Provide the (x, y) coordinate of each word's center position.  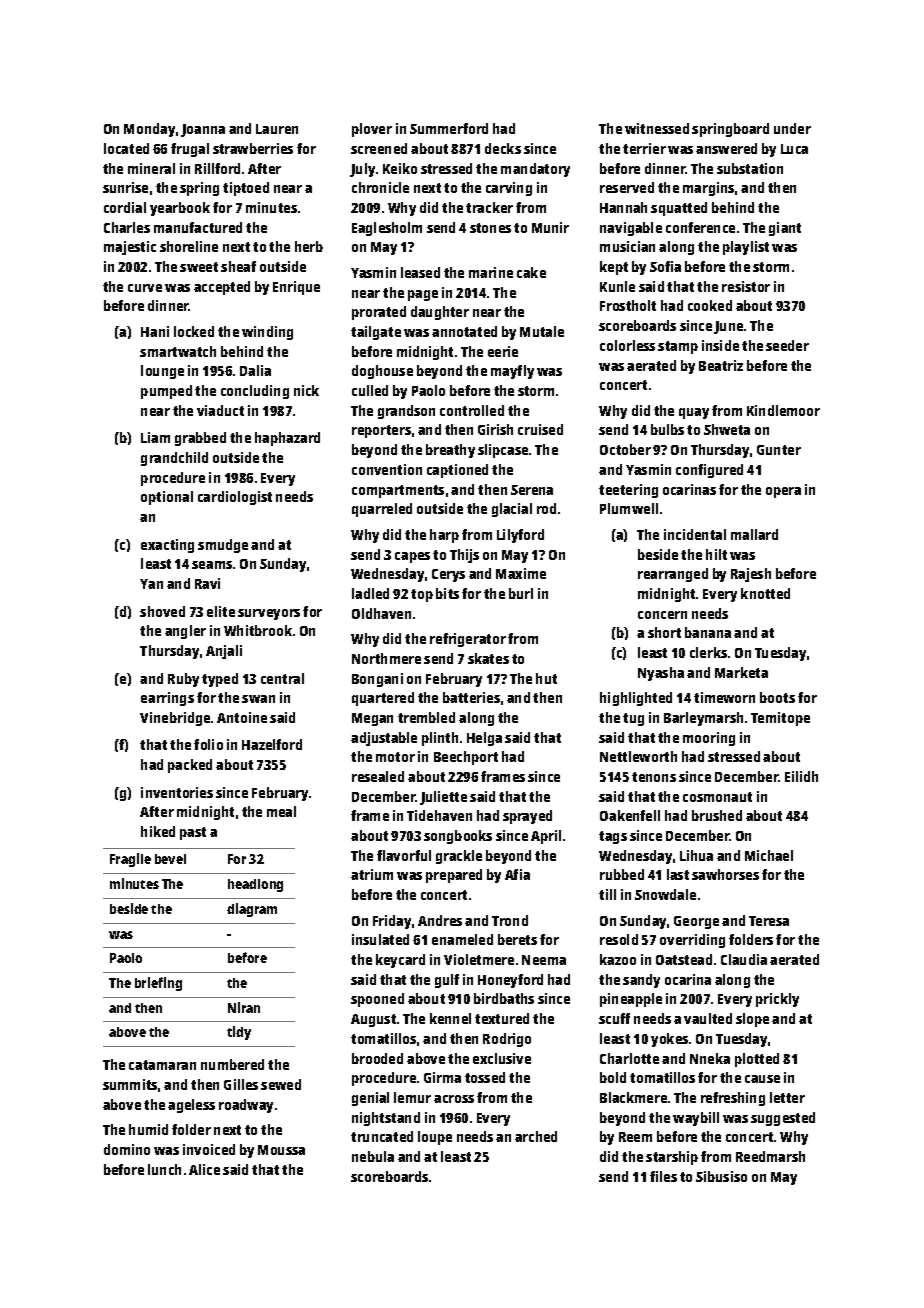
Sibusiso (721, 1176)
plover (372, 130)
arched (536, 1136)
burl (521, 593)
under (792, 128)
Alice (204, 1169)
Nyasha (661, 674)
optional (167, 498)
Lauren (277, 129)
